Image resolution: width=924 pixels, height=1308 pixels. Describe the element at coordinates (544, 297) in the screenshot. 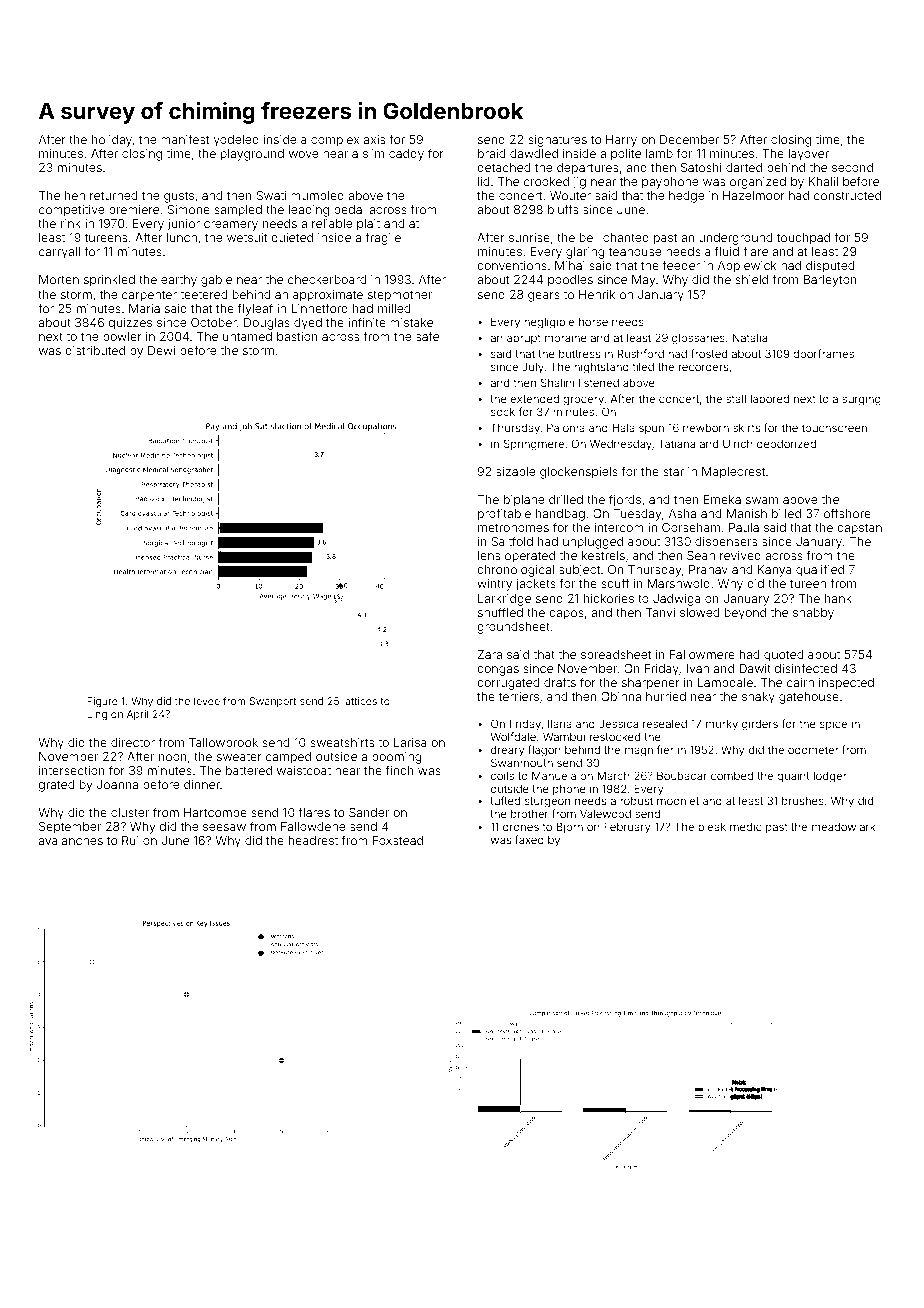

I see `gears` at that location.
